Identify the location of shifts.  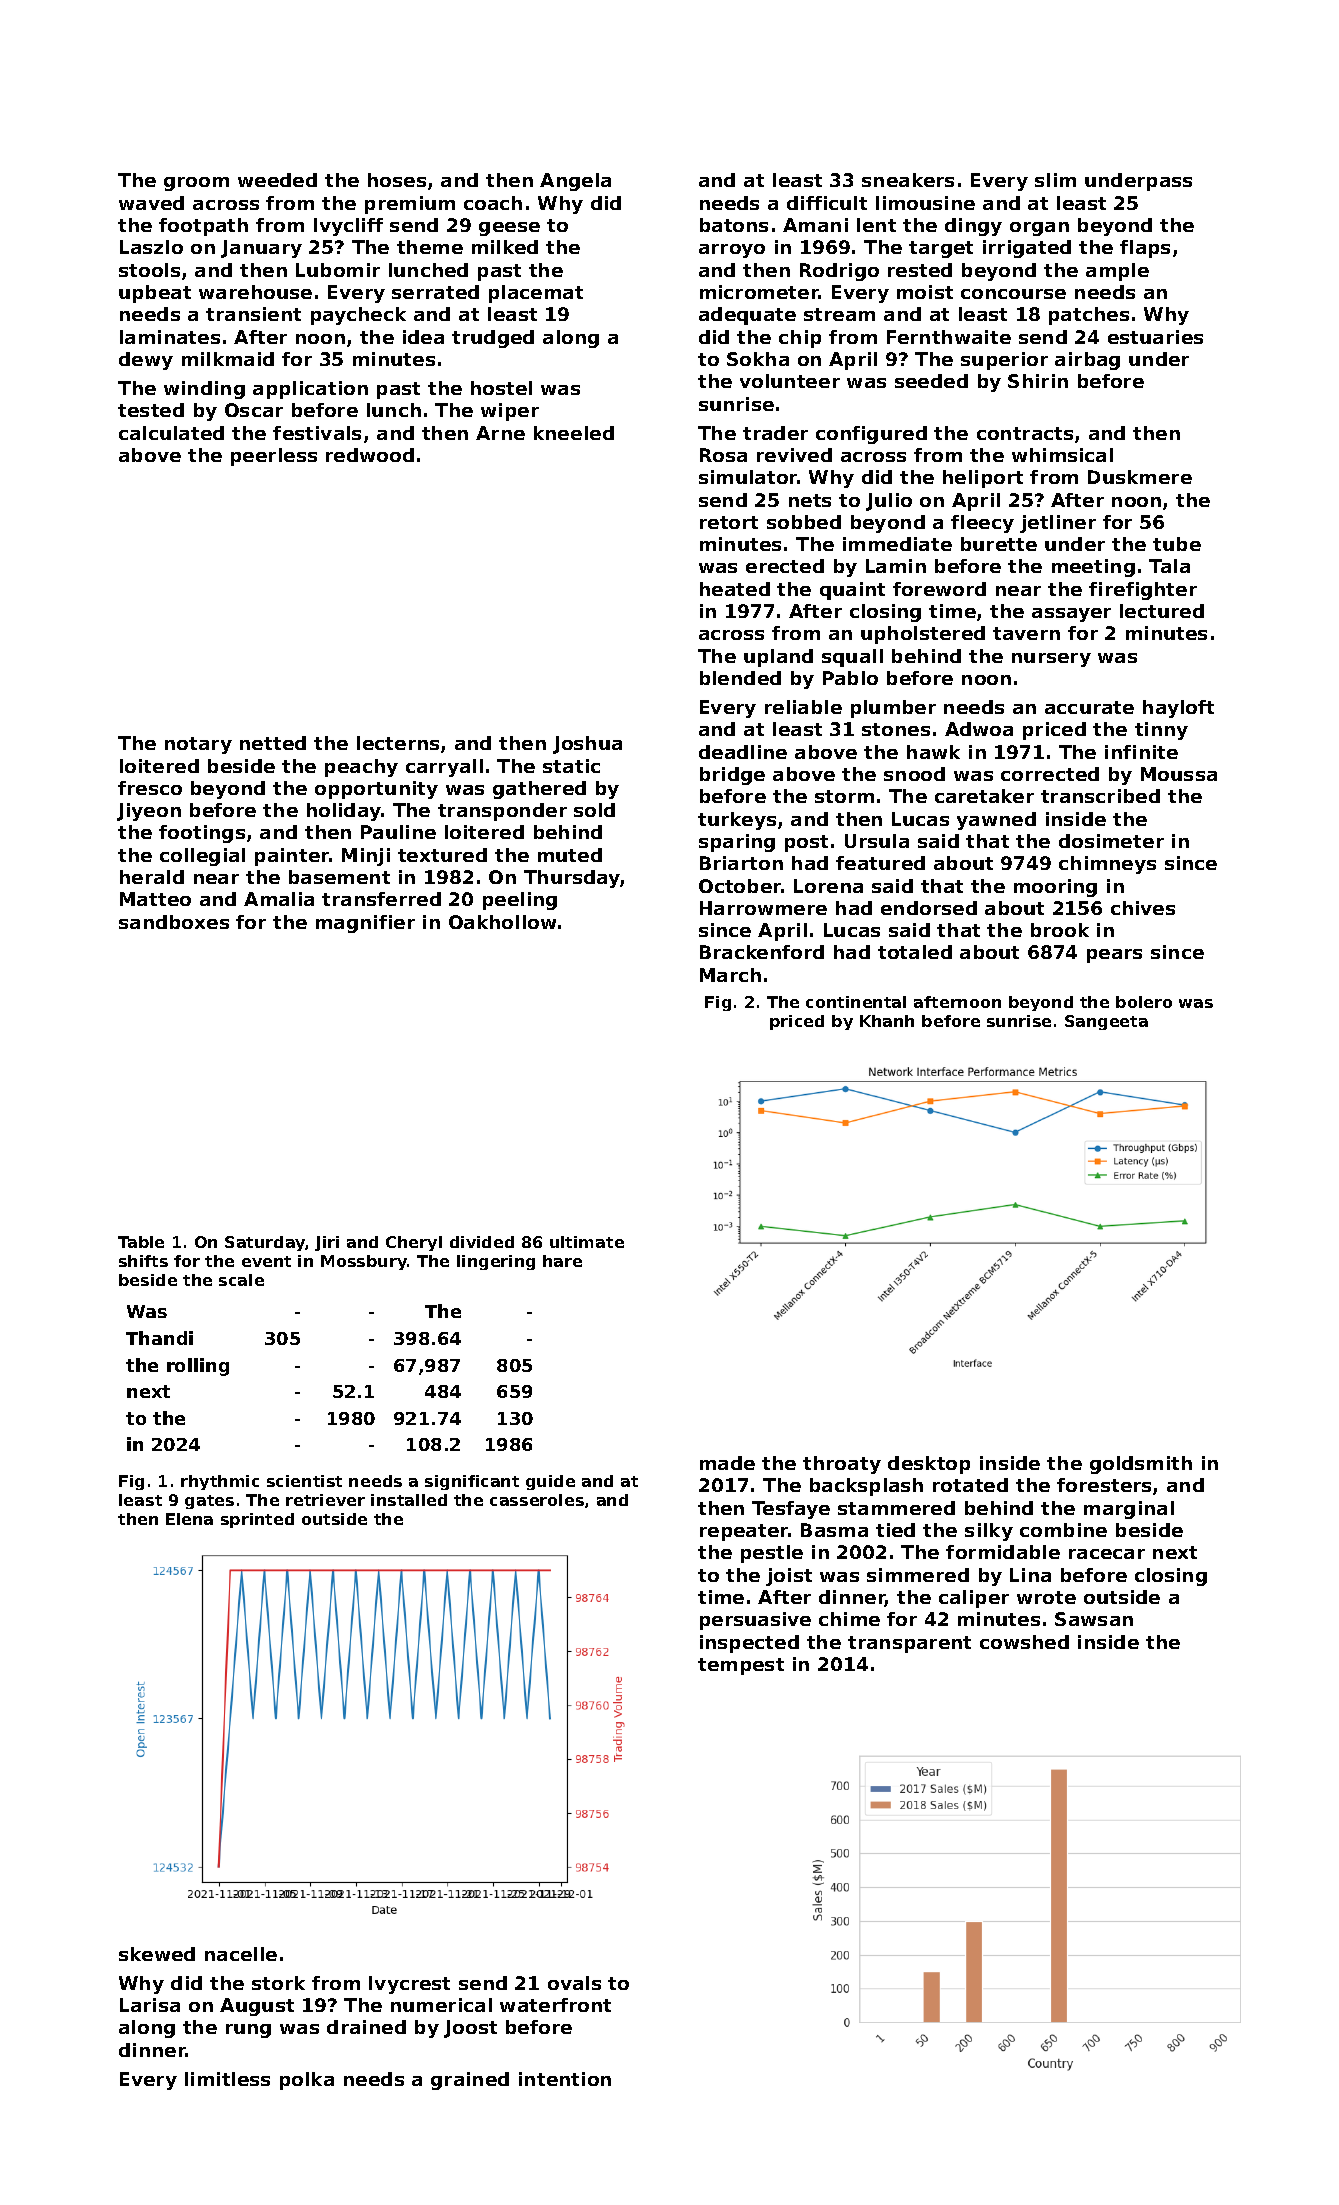
(143, 1261).
